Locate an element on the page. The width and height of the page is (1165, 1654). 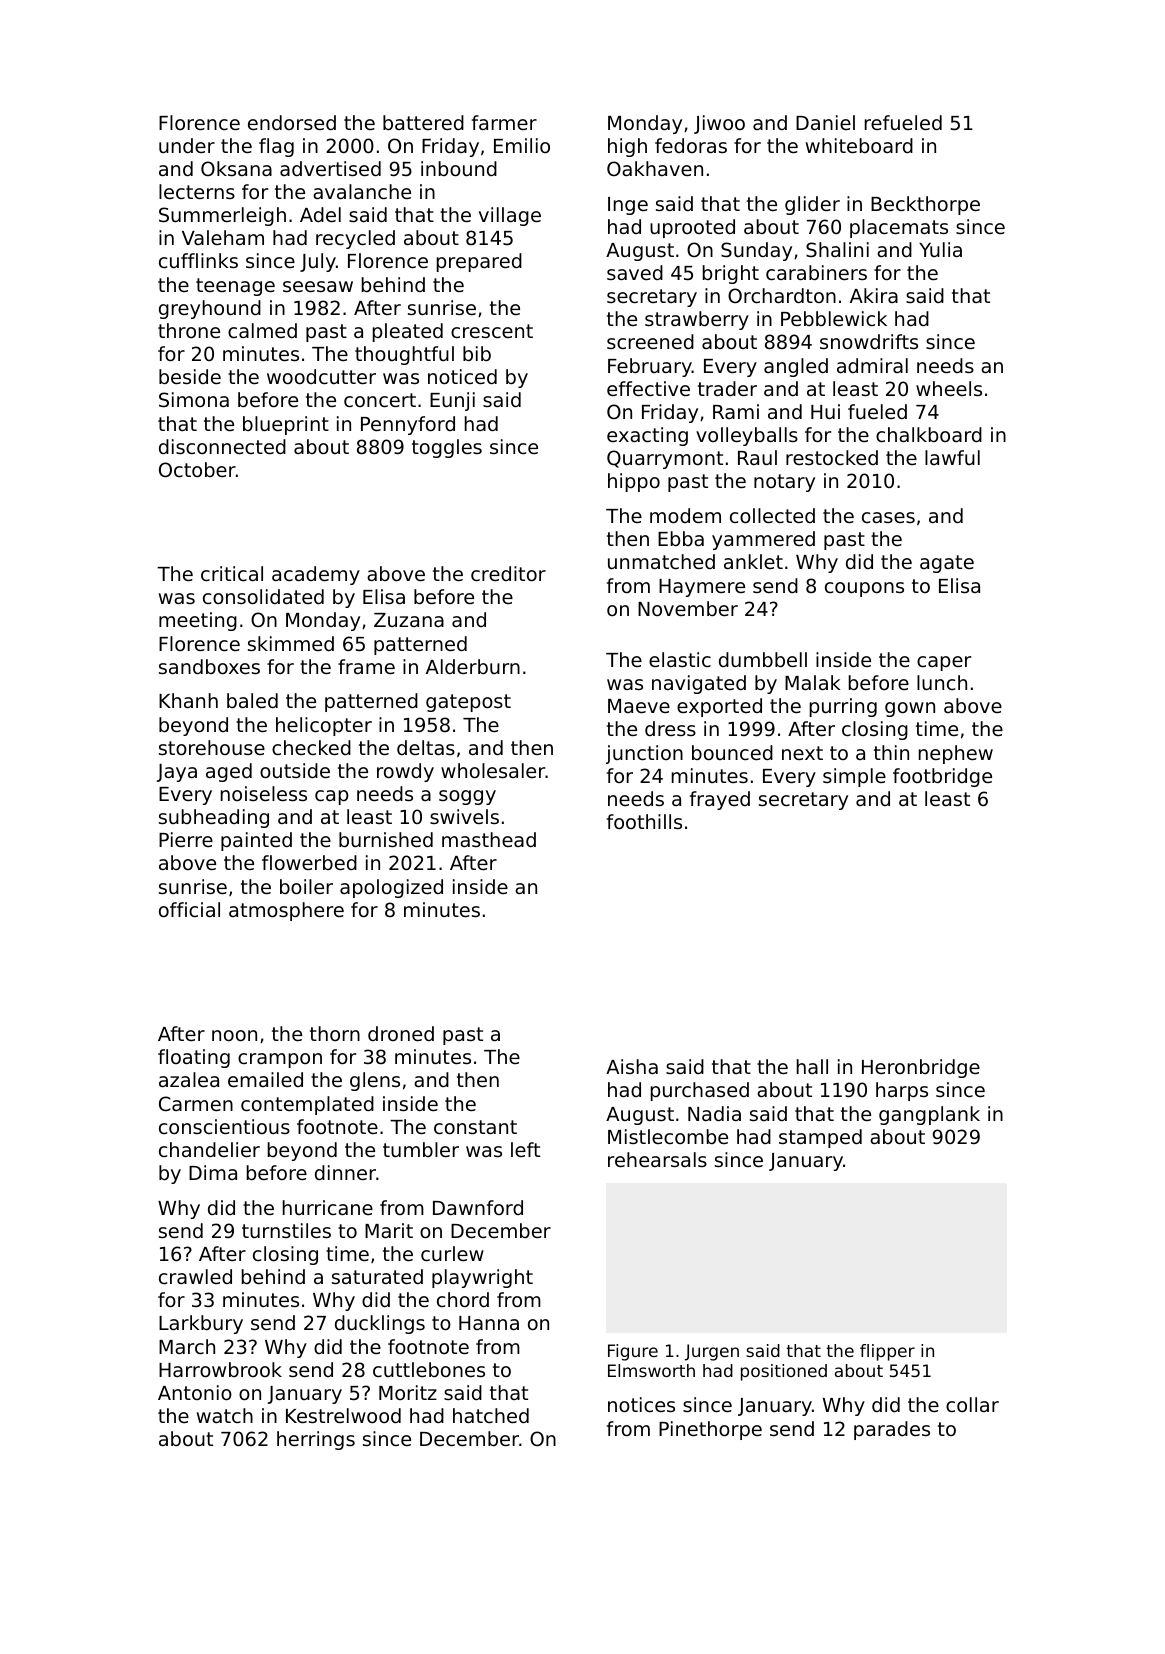
notices is located at coordinates (641, 1404).
